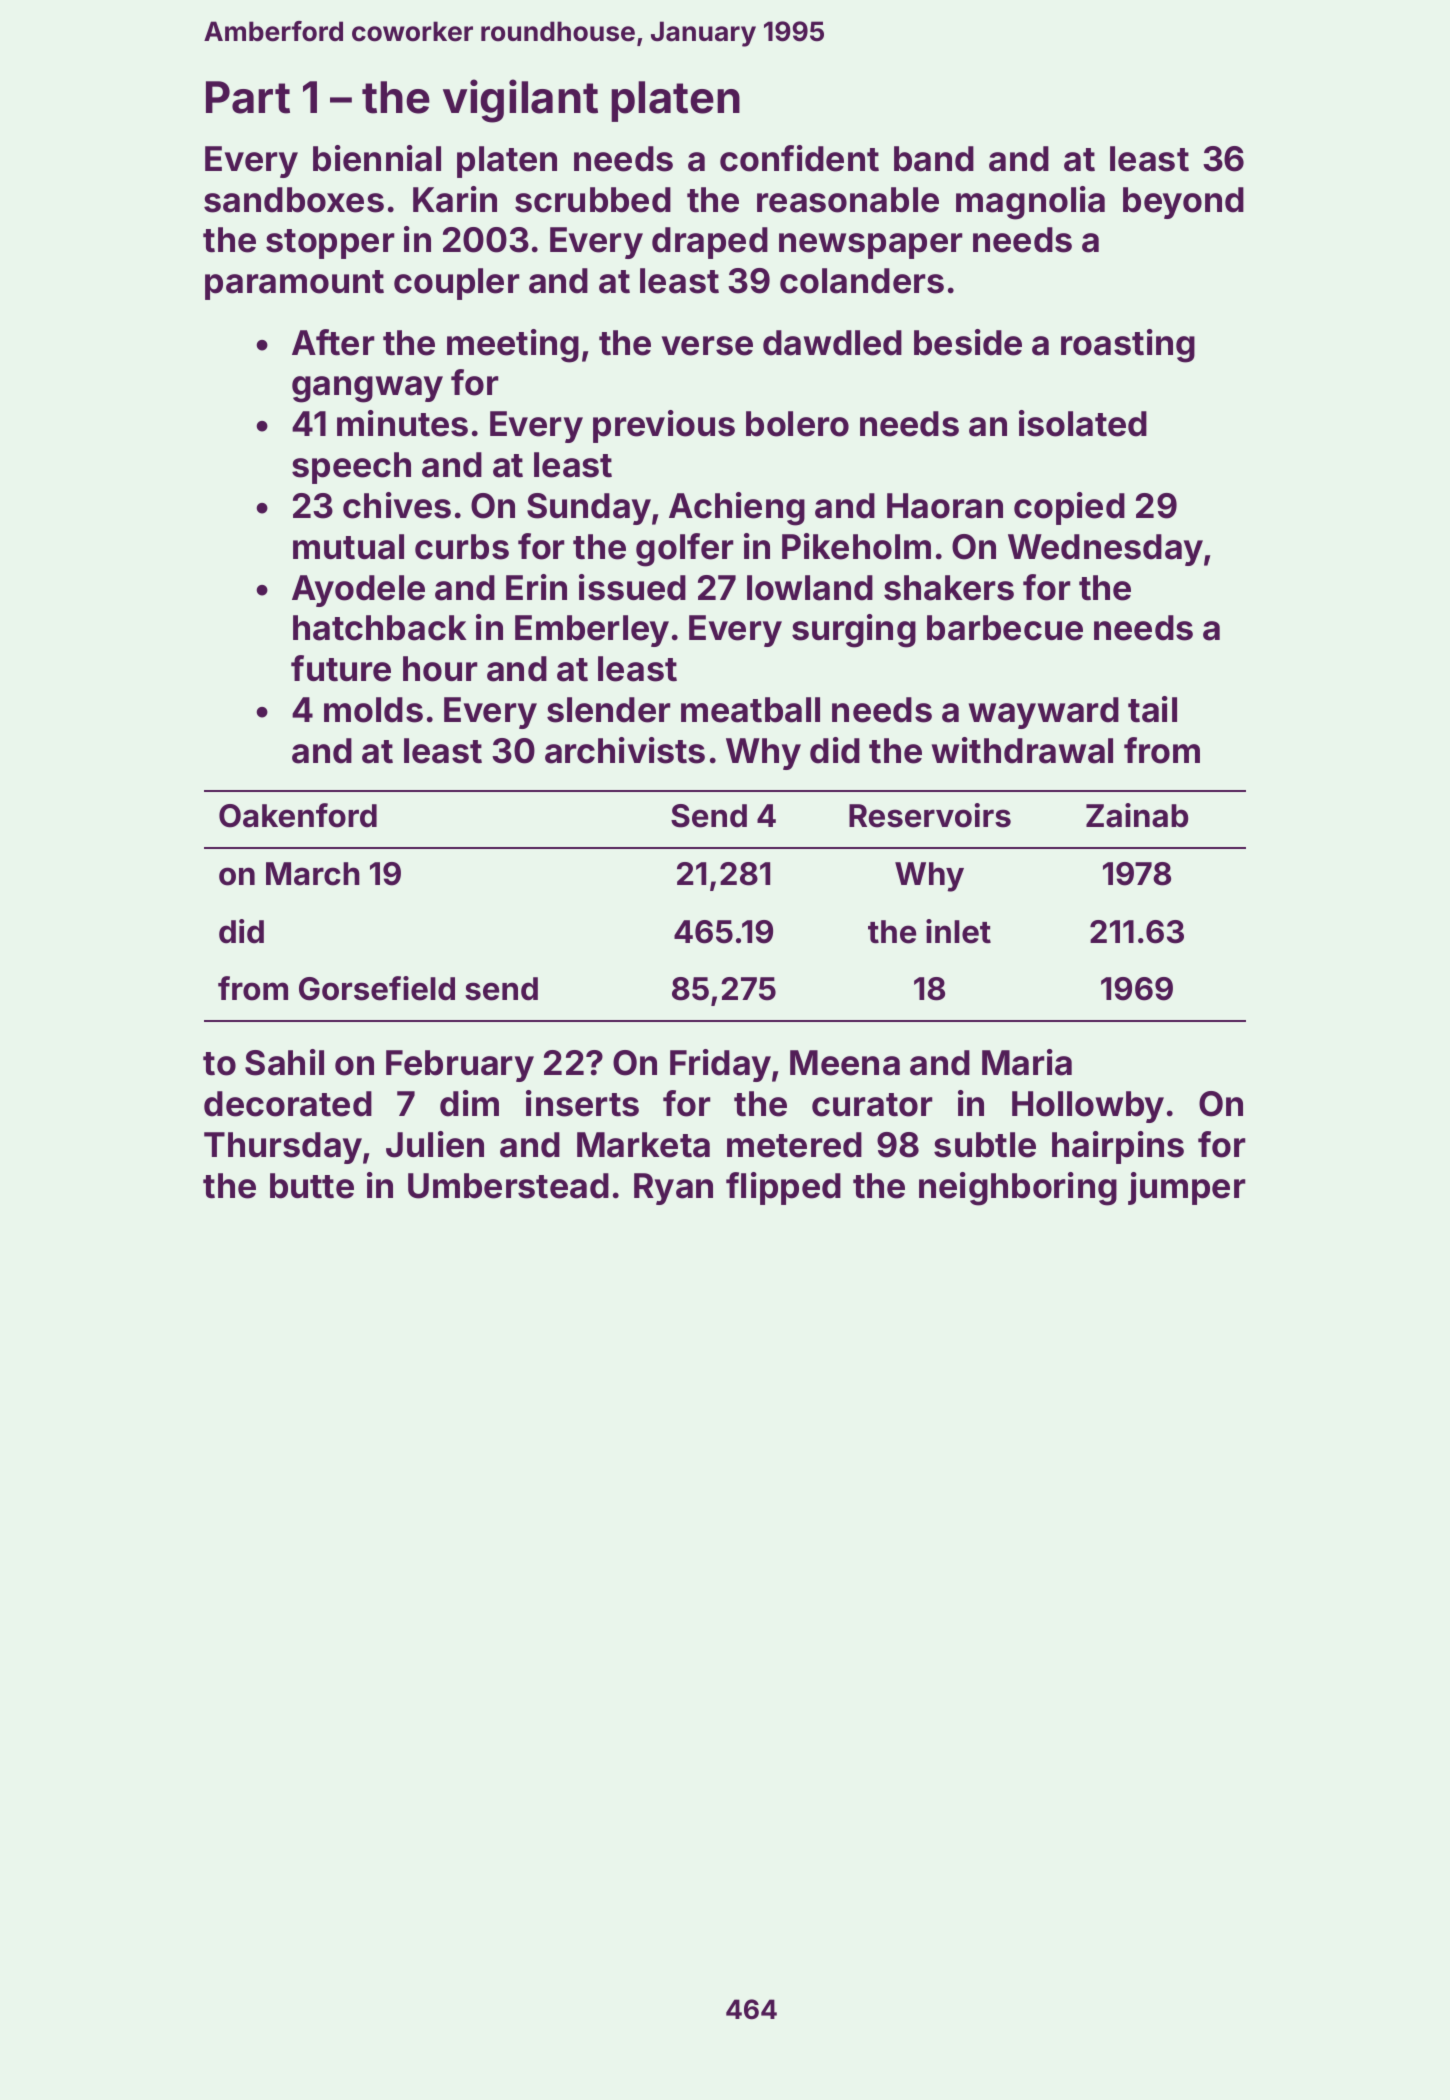 The height and width of the image is (2100, 1450). I want to click on Thursday, so click(283, 1148).
